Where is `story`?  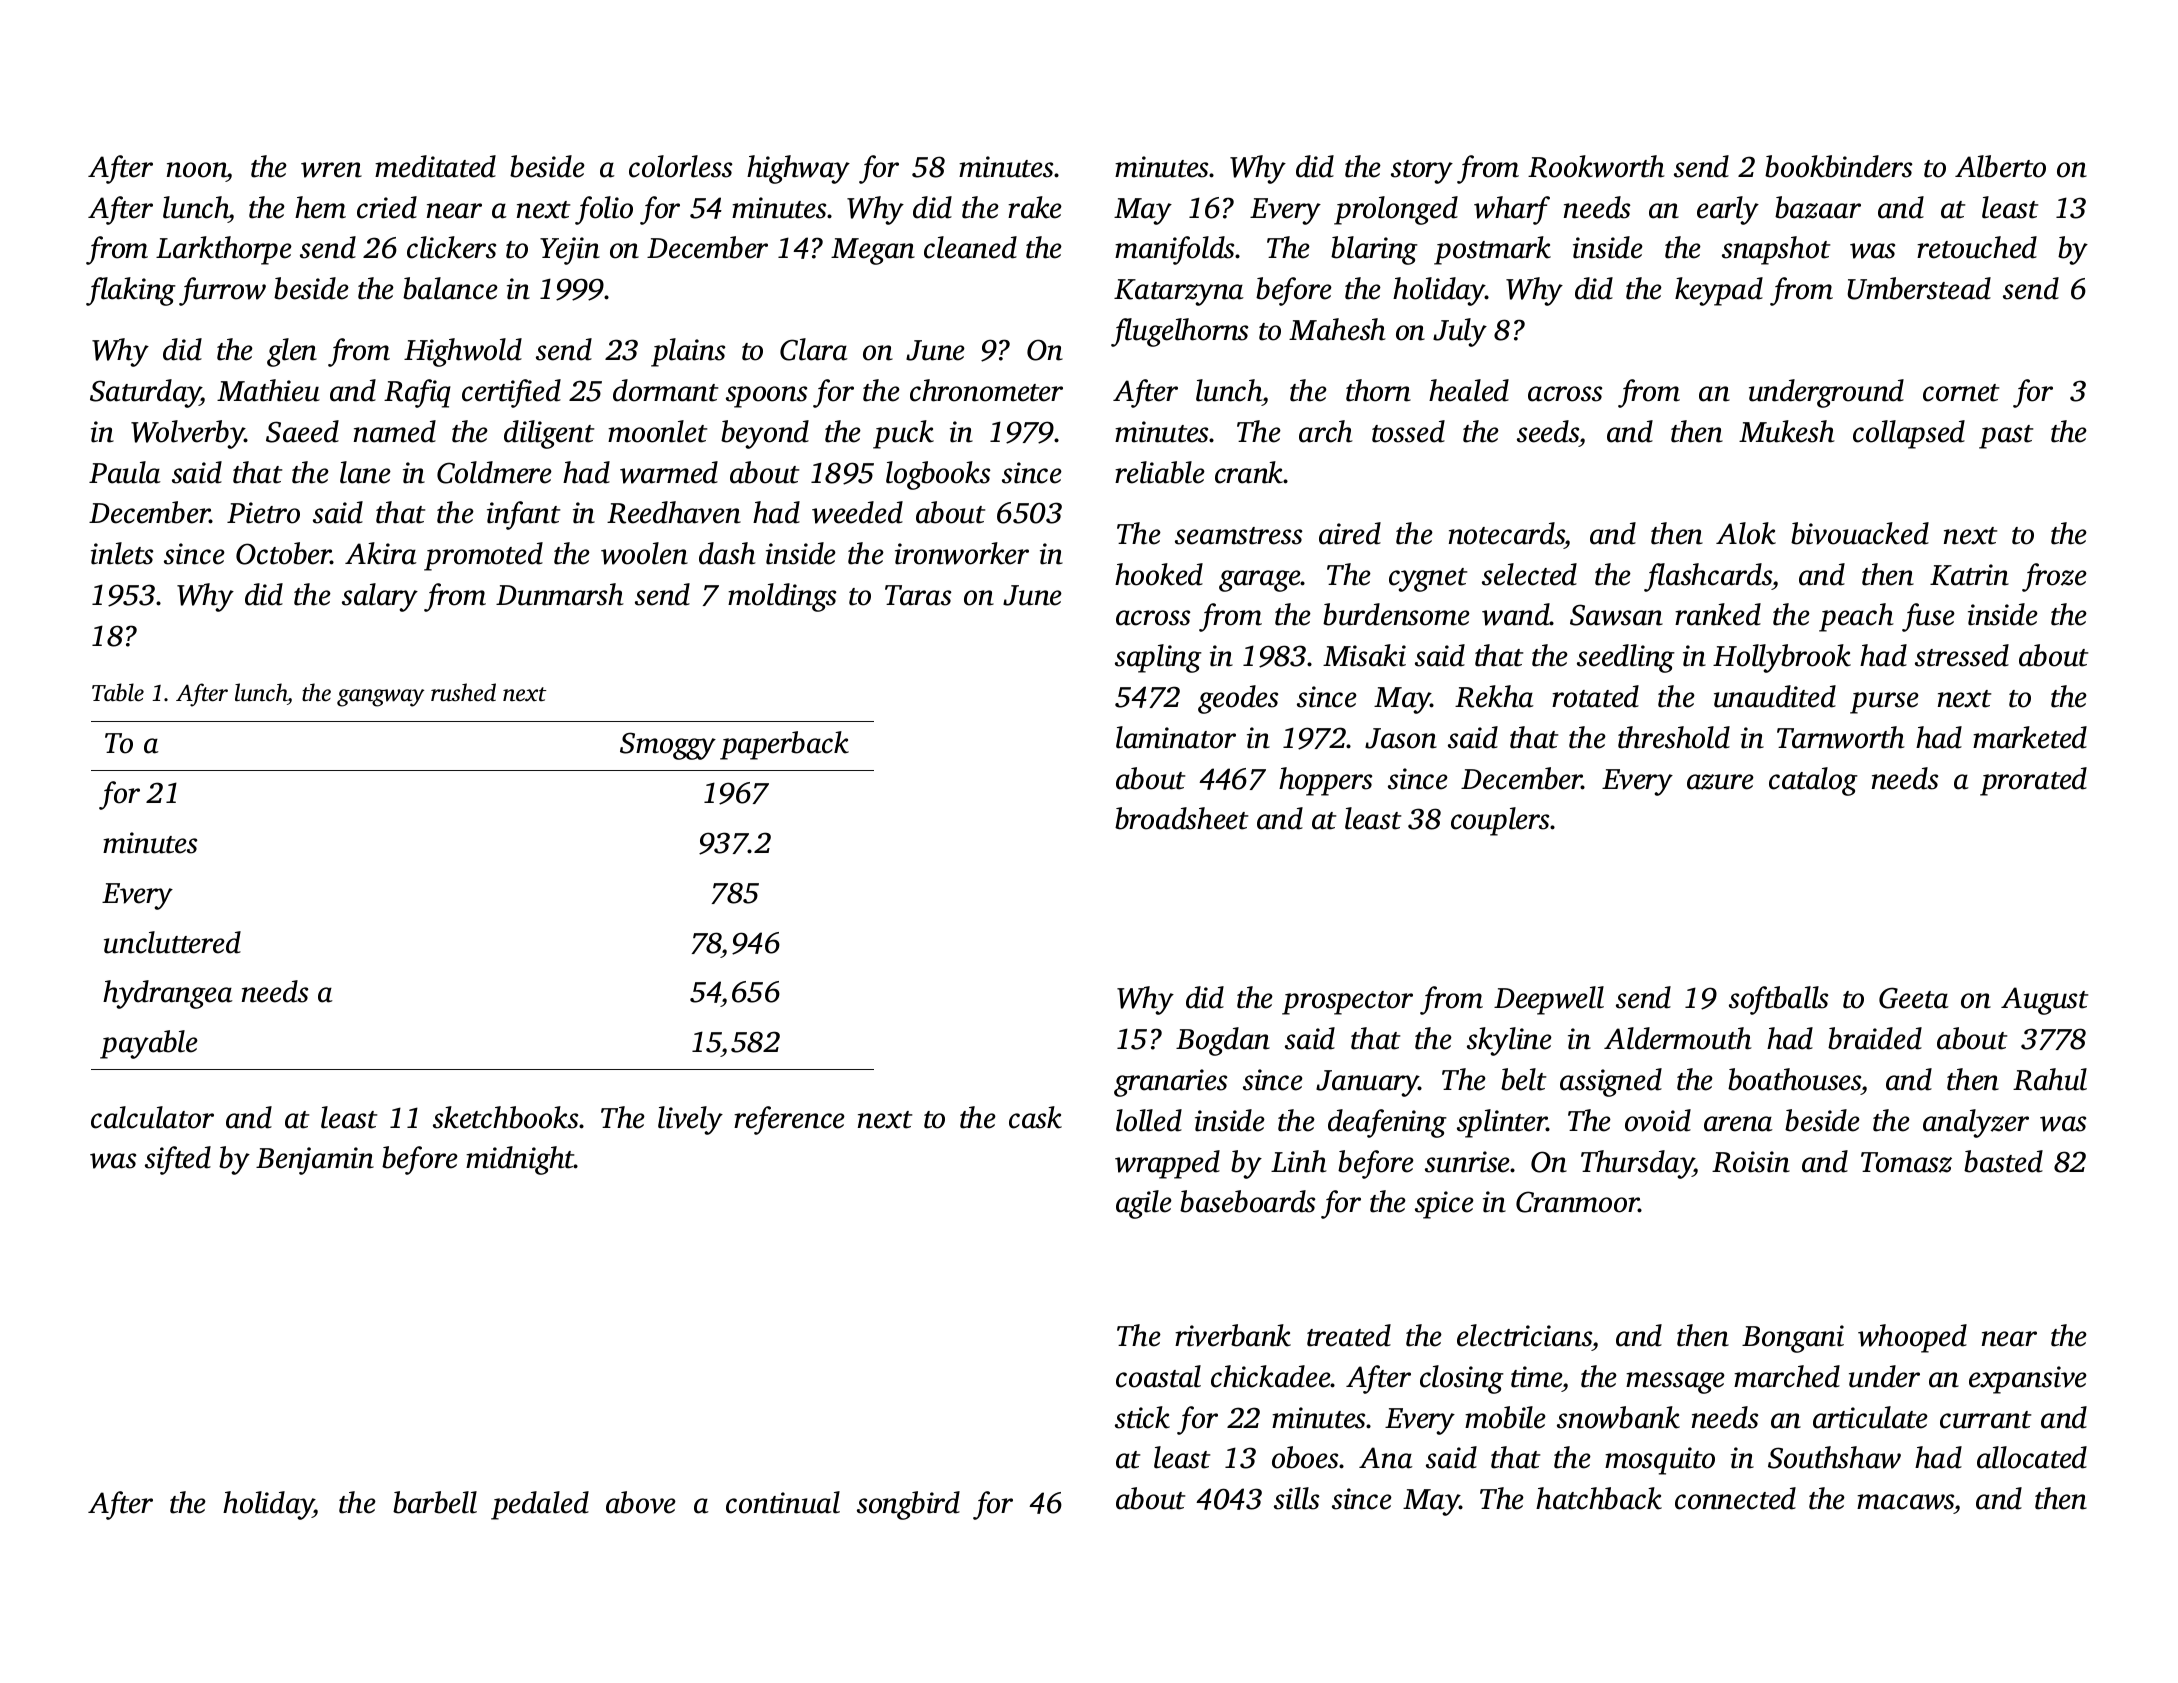 story is located at coordinates (1422, 172).
